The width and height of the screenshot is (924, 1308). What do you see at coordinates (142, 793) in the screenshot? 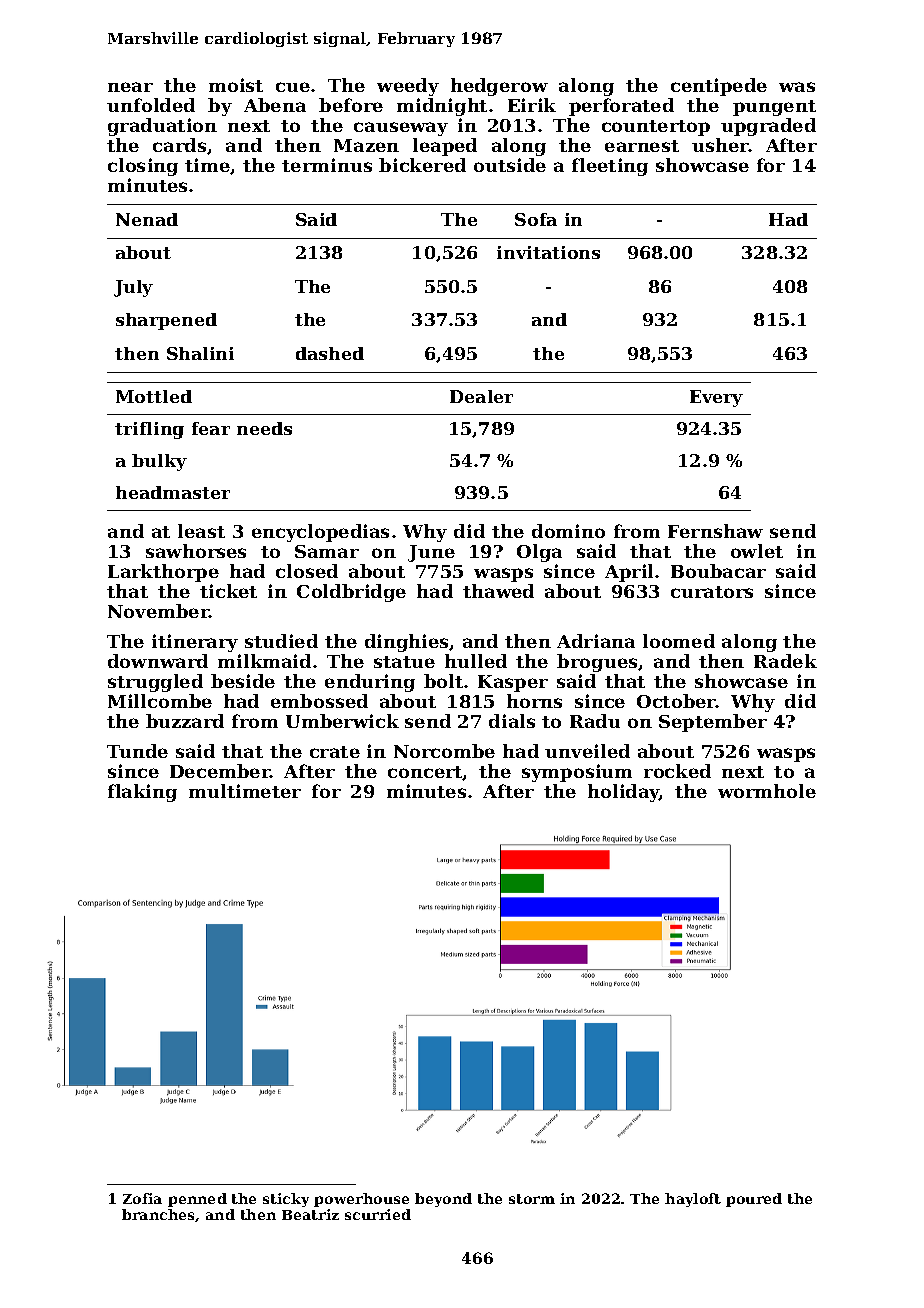
I see `flaking` at bounding box center [142, 793].
